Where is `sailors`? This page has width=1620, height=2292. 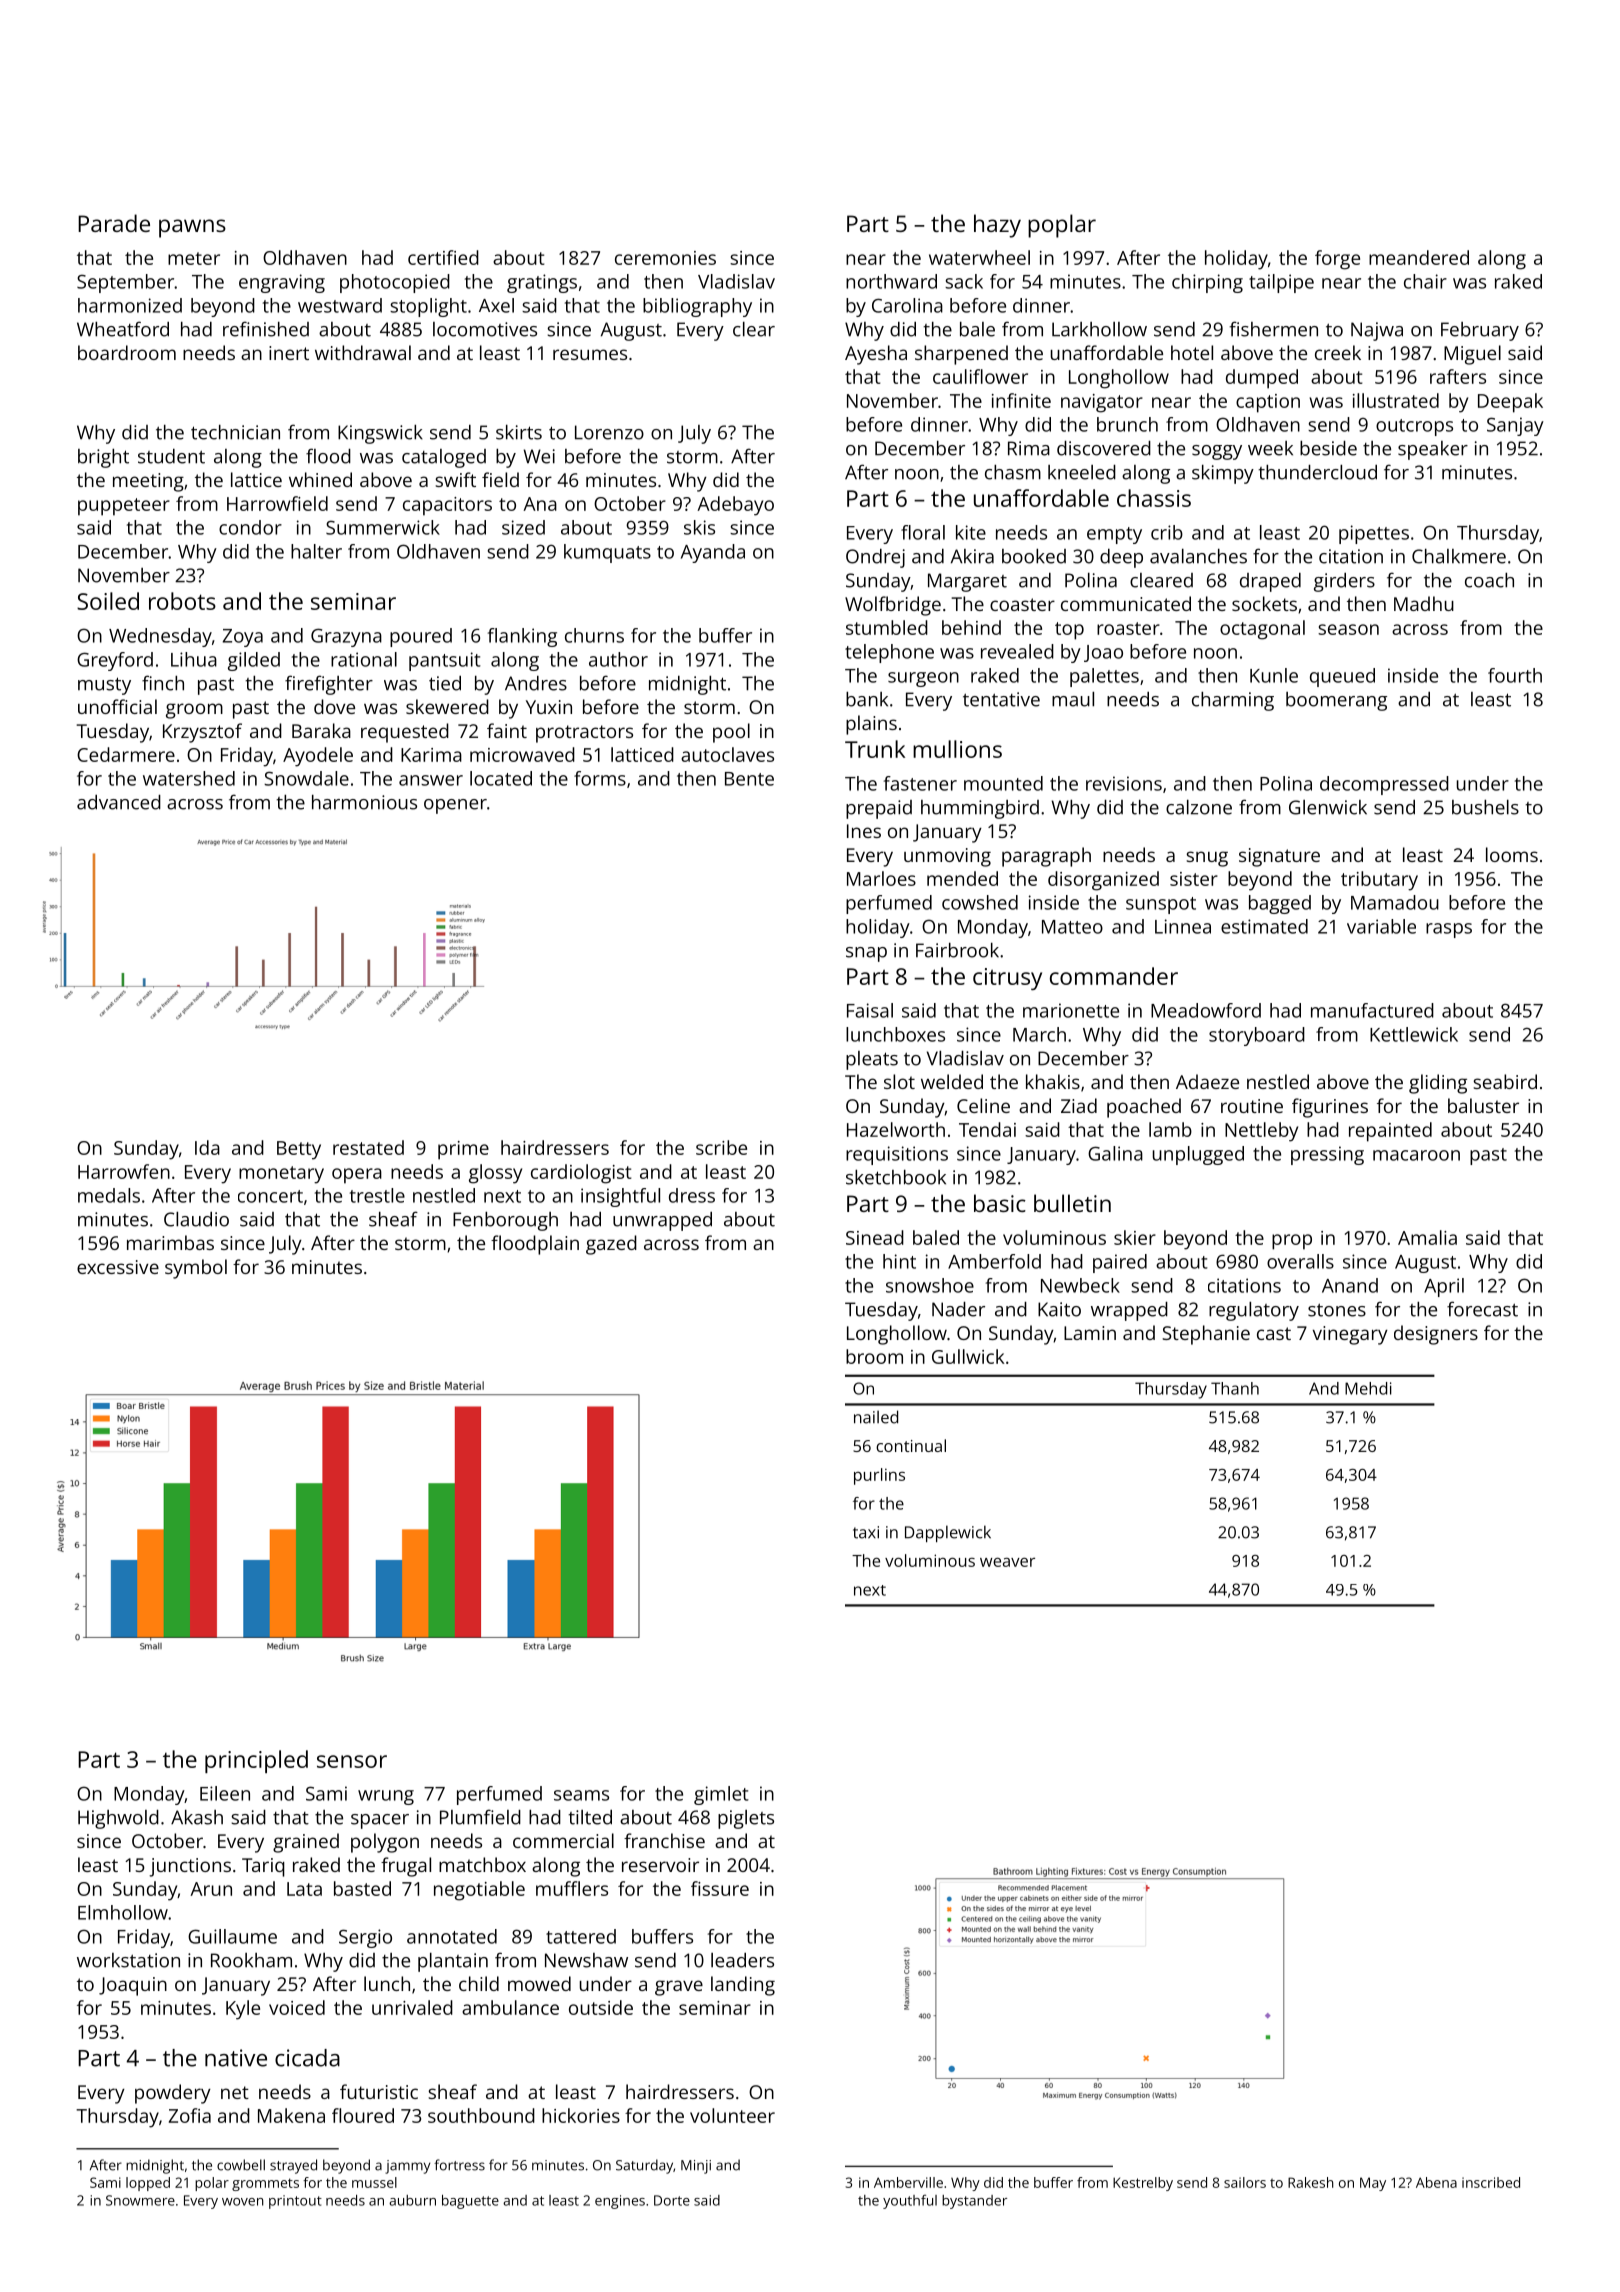
sailors is located at coordinates (1245, 2182).
